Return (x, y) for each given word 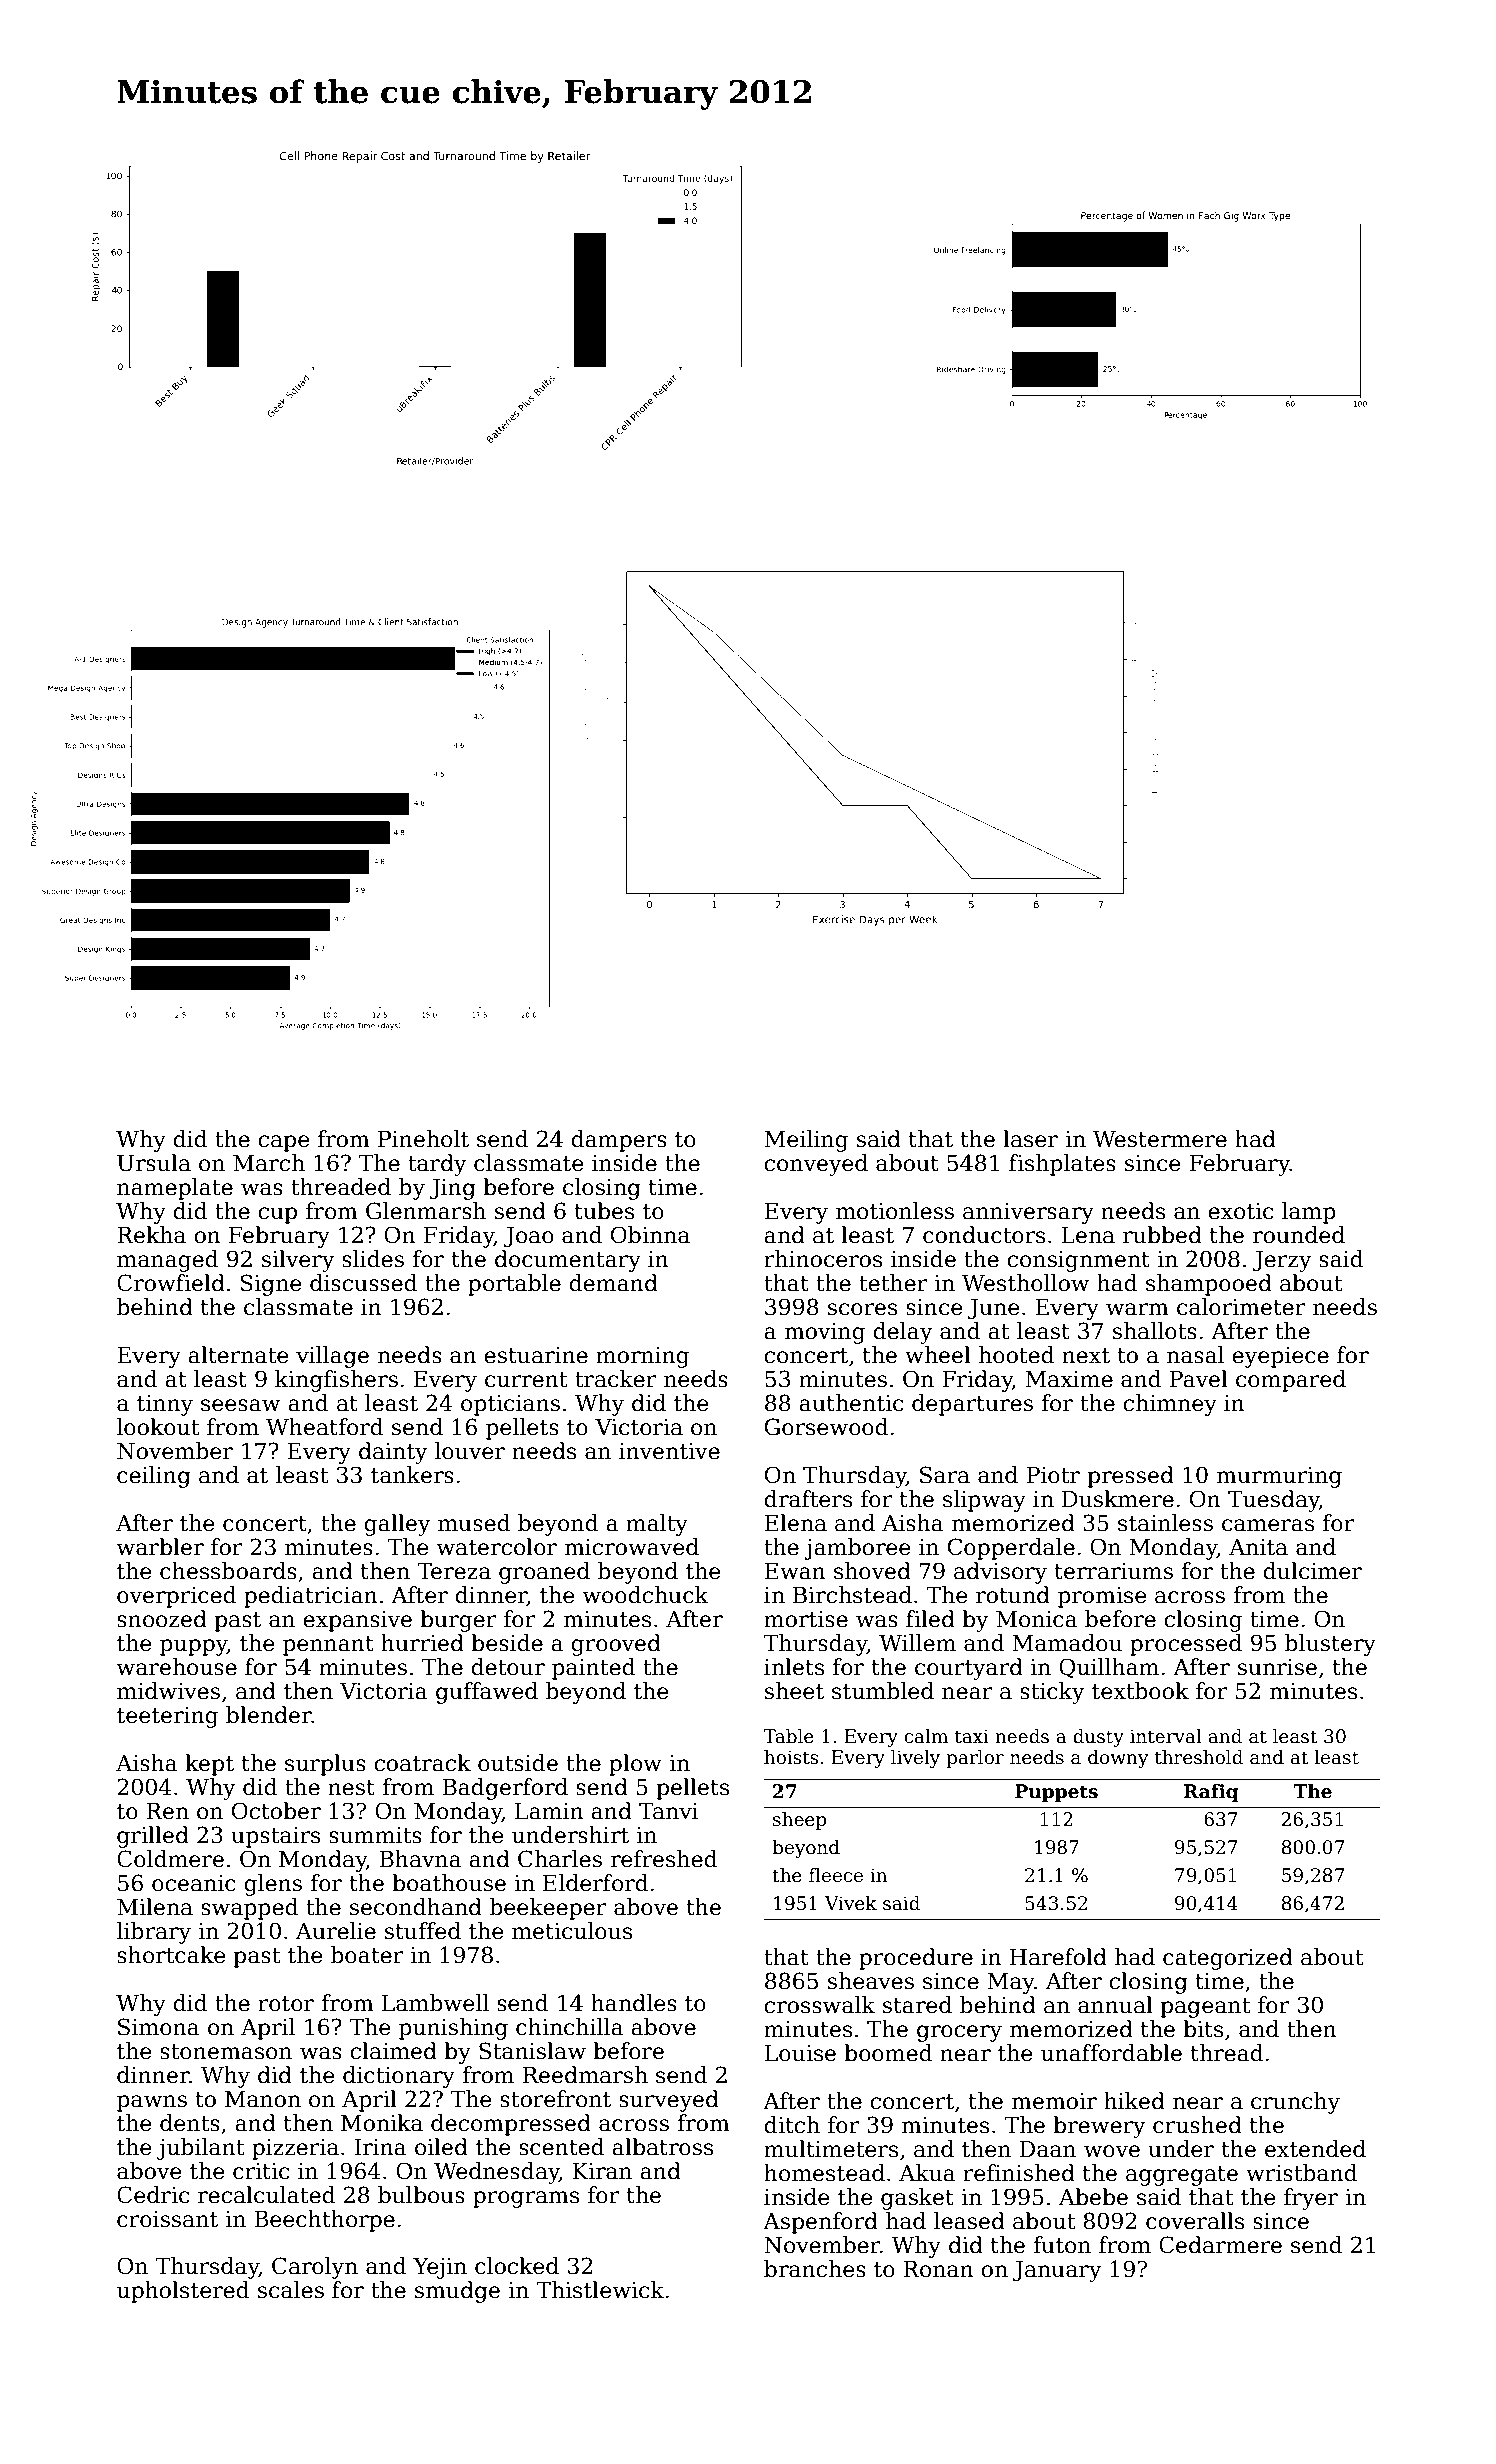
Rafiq (1211, 1793)
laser (1030, 1139)
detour (508, 1667)
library (154, 1933)
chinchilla (570, 2027)
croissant (167, 2219)
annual (1115, 2005)
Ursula (154, 1163)
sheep (800, 1821)
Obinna (650, 1235)
